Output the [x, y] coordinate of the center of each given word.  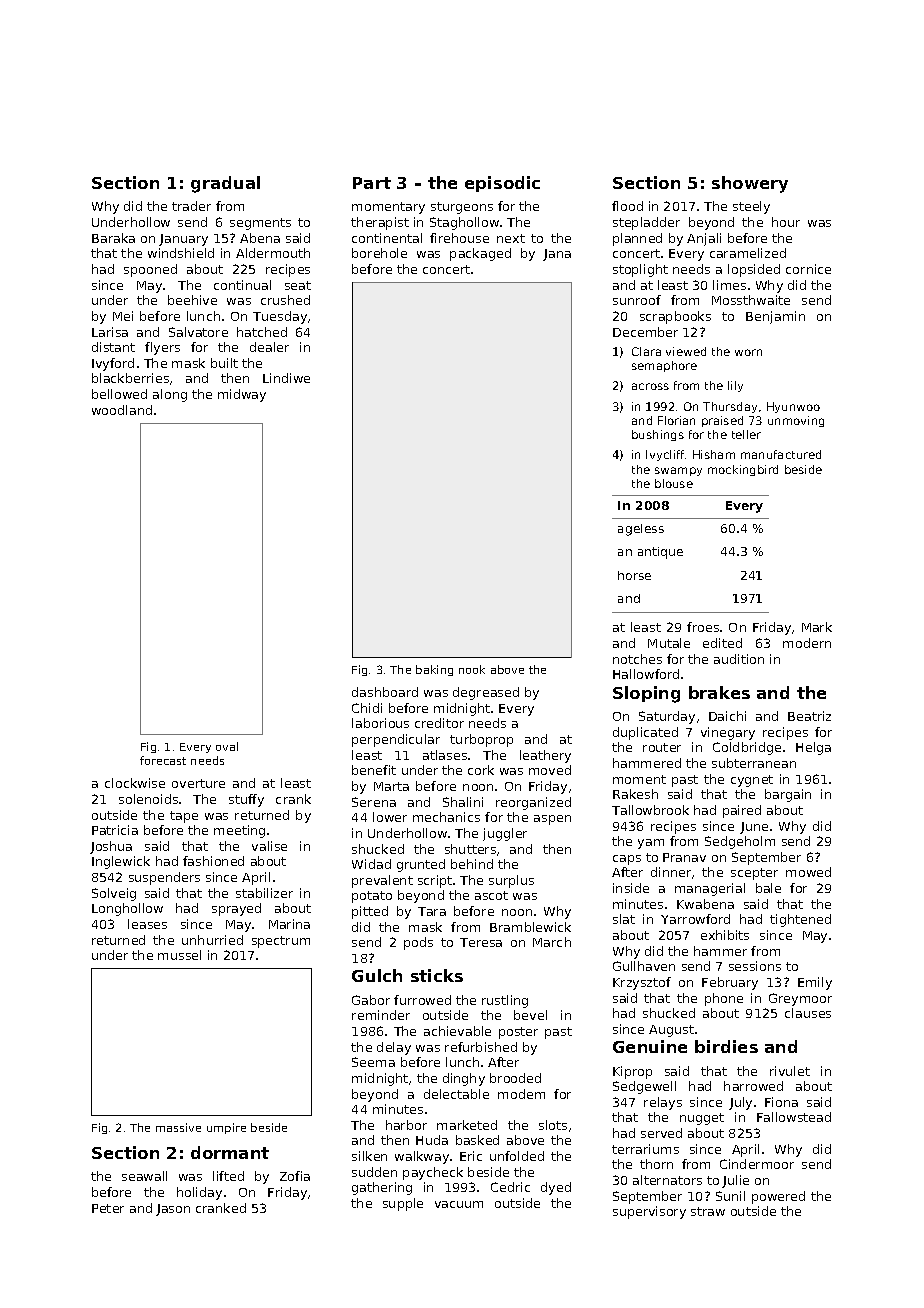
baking [434, 670]
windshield [181, 253]
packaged [480, 254]
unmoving [796, 421]
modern [807, 643]
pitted [370, 912]
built [224, 363]
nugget [702, 1119]
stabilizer [264, 893]
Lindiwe [286, 378]
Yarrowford [695, 919]
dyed [556, 1188]
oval [227, 746]
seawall [144, 1176]
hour [786, 222]
